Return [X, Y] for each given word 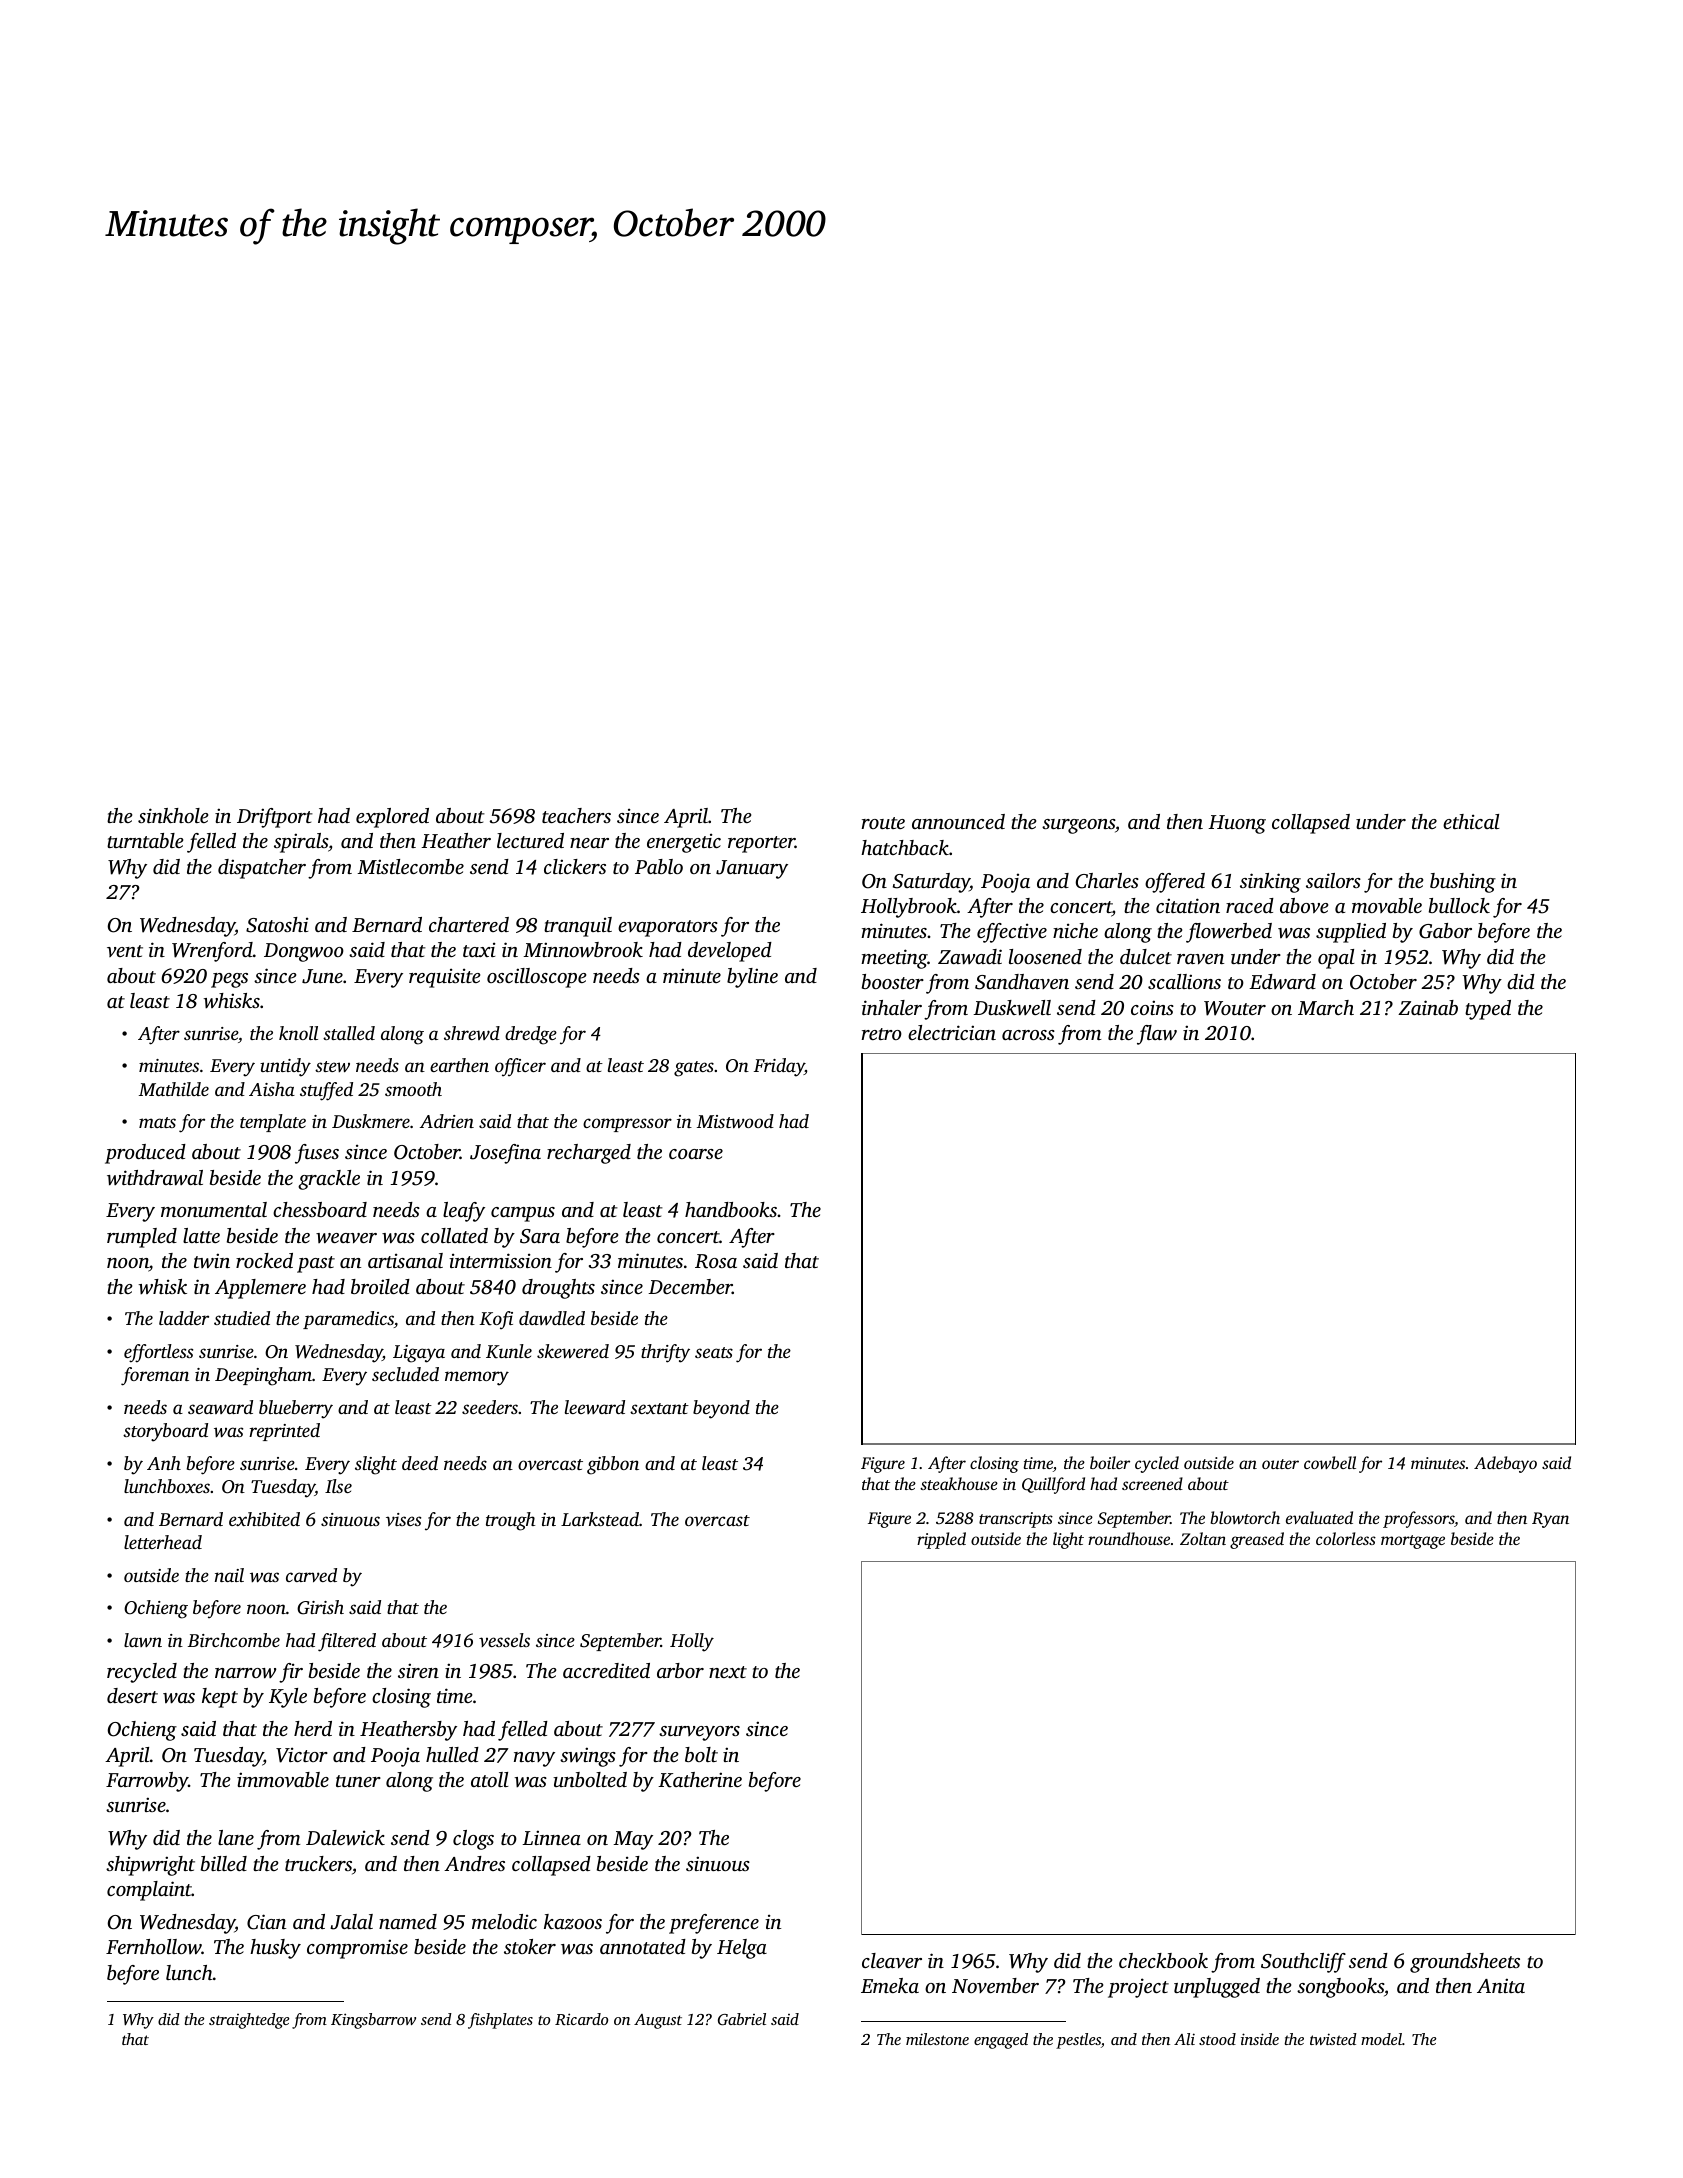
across [1028, 1035]
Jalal [351, 1922]
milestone [937, 2039]
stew [332, 1066]
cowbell [1330, 1462]
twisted [1333, 2039]
